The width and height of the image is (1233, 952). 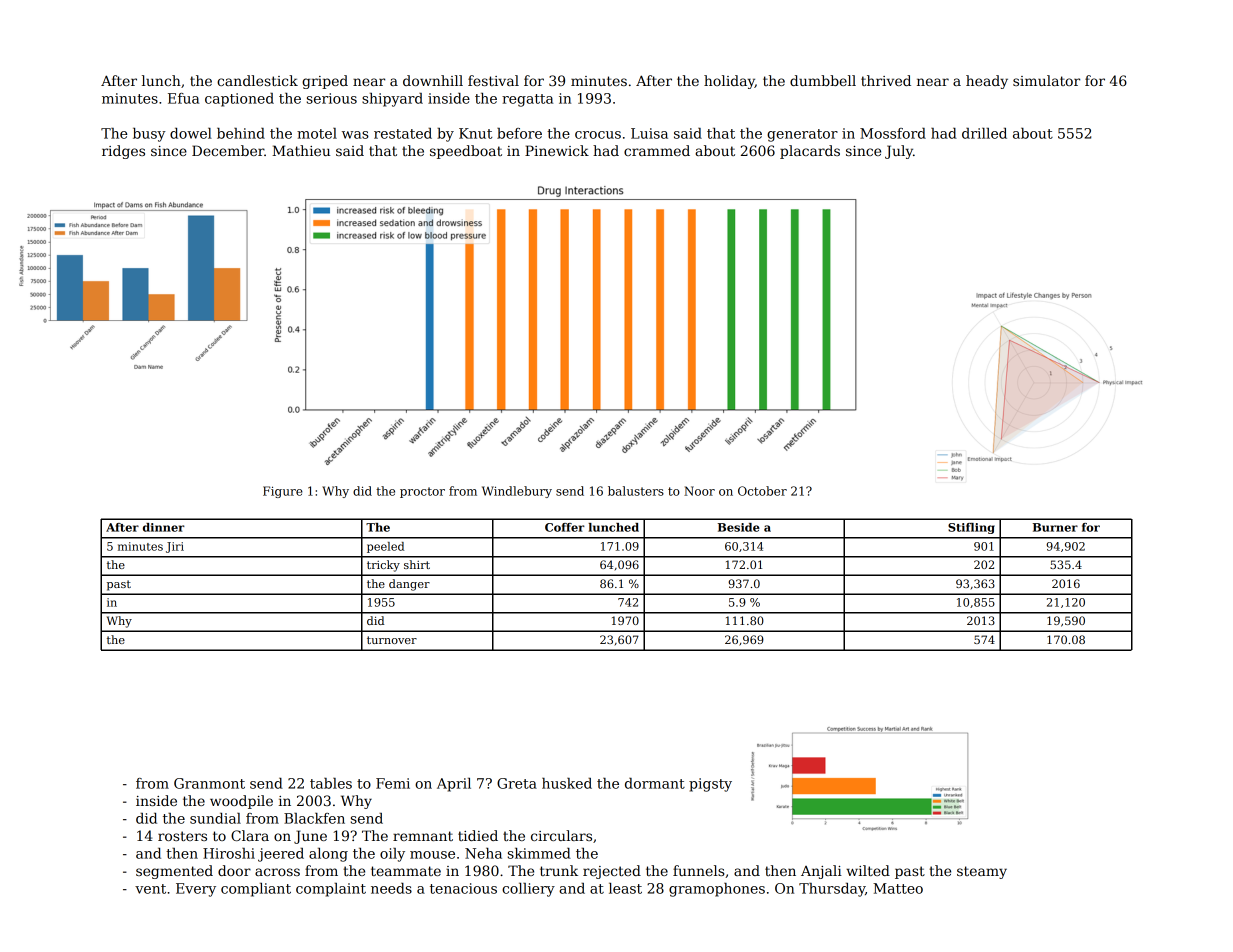 I want to click on wilted, so click(x=868, y=870).
